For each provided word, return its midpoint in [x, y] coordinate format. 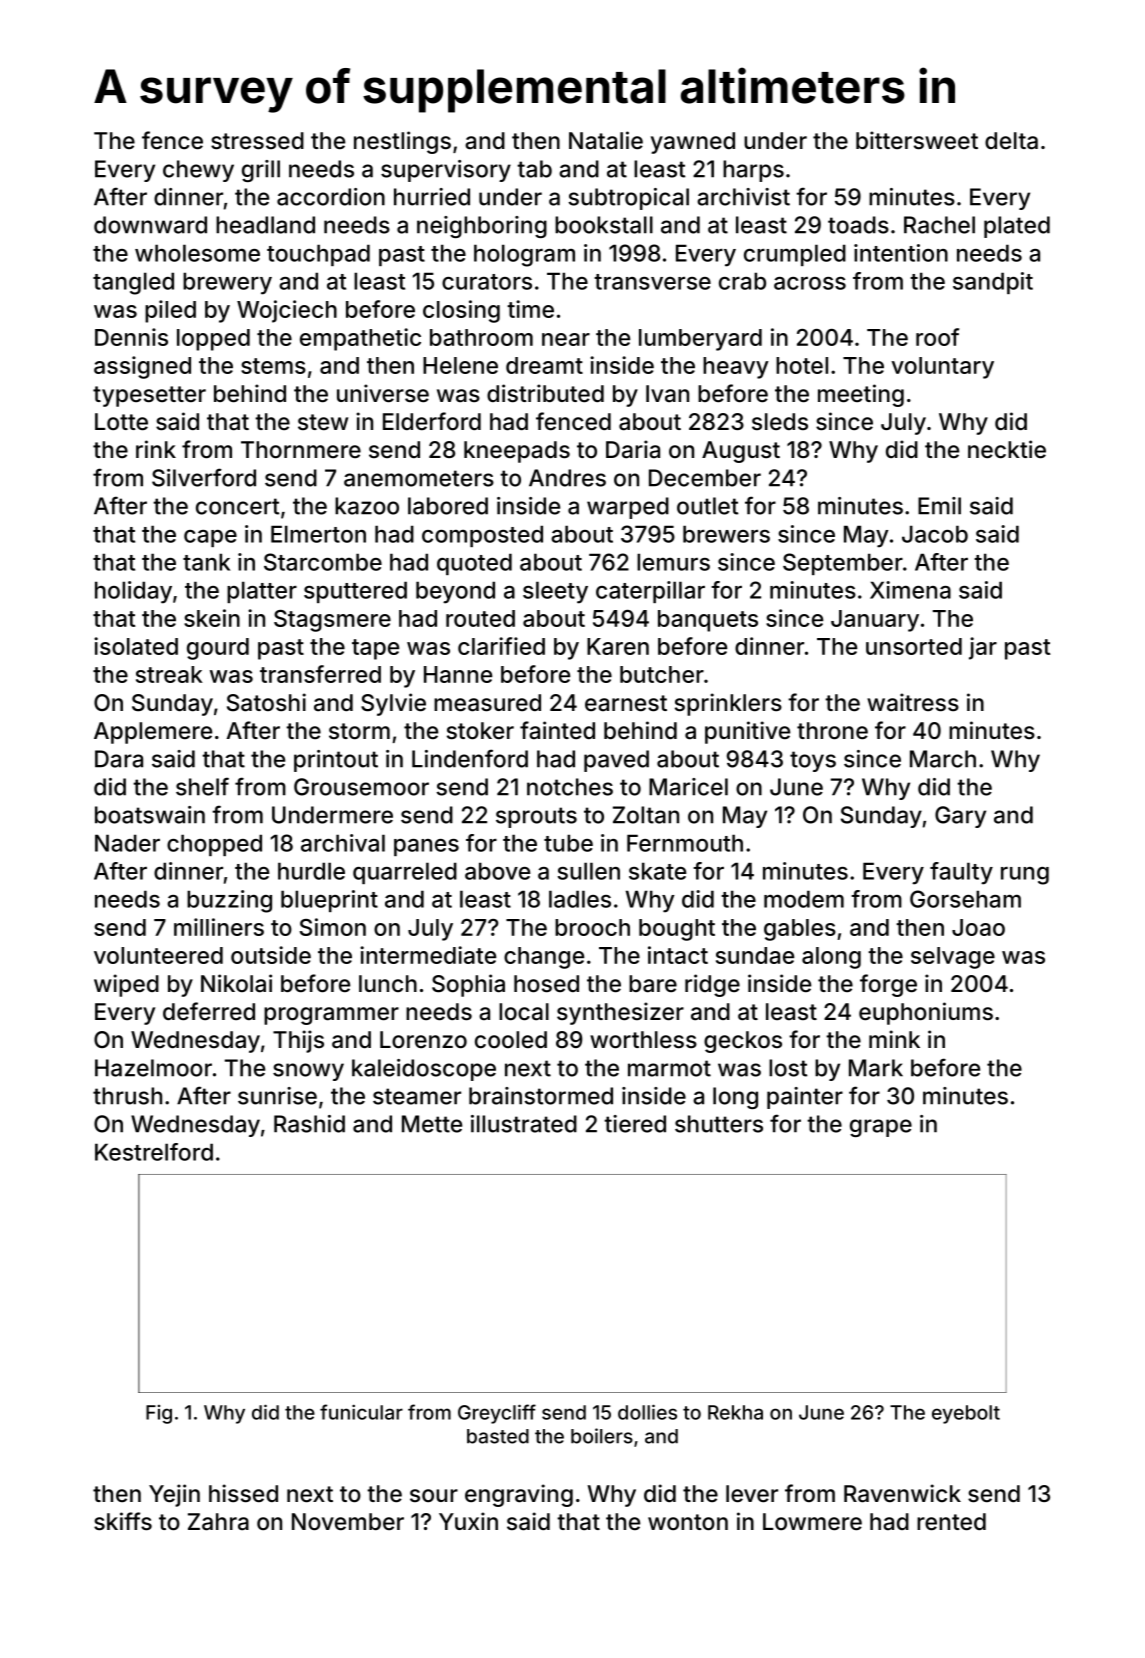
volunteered [158, 955]
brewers [726, 534]
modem [804, 899]
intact [678, 955]
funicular [361, 1412]
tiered [635, 1124]
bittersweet [917, 140]
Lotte [121, 422]
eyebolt [966, 1414]
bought [677, 930]
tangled [133, 283]
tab [534, 169]
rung [1025, 876]
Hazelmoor [153, 1068]
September [843, 564]
